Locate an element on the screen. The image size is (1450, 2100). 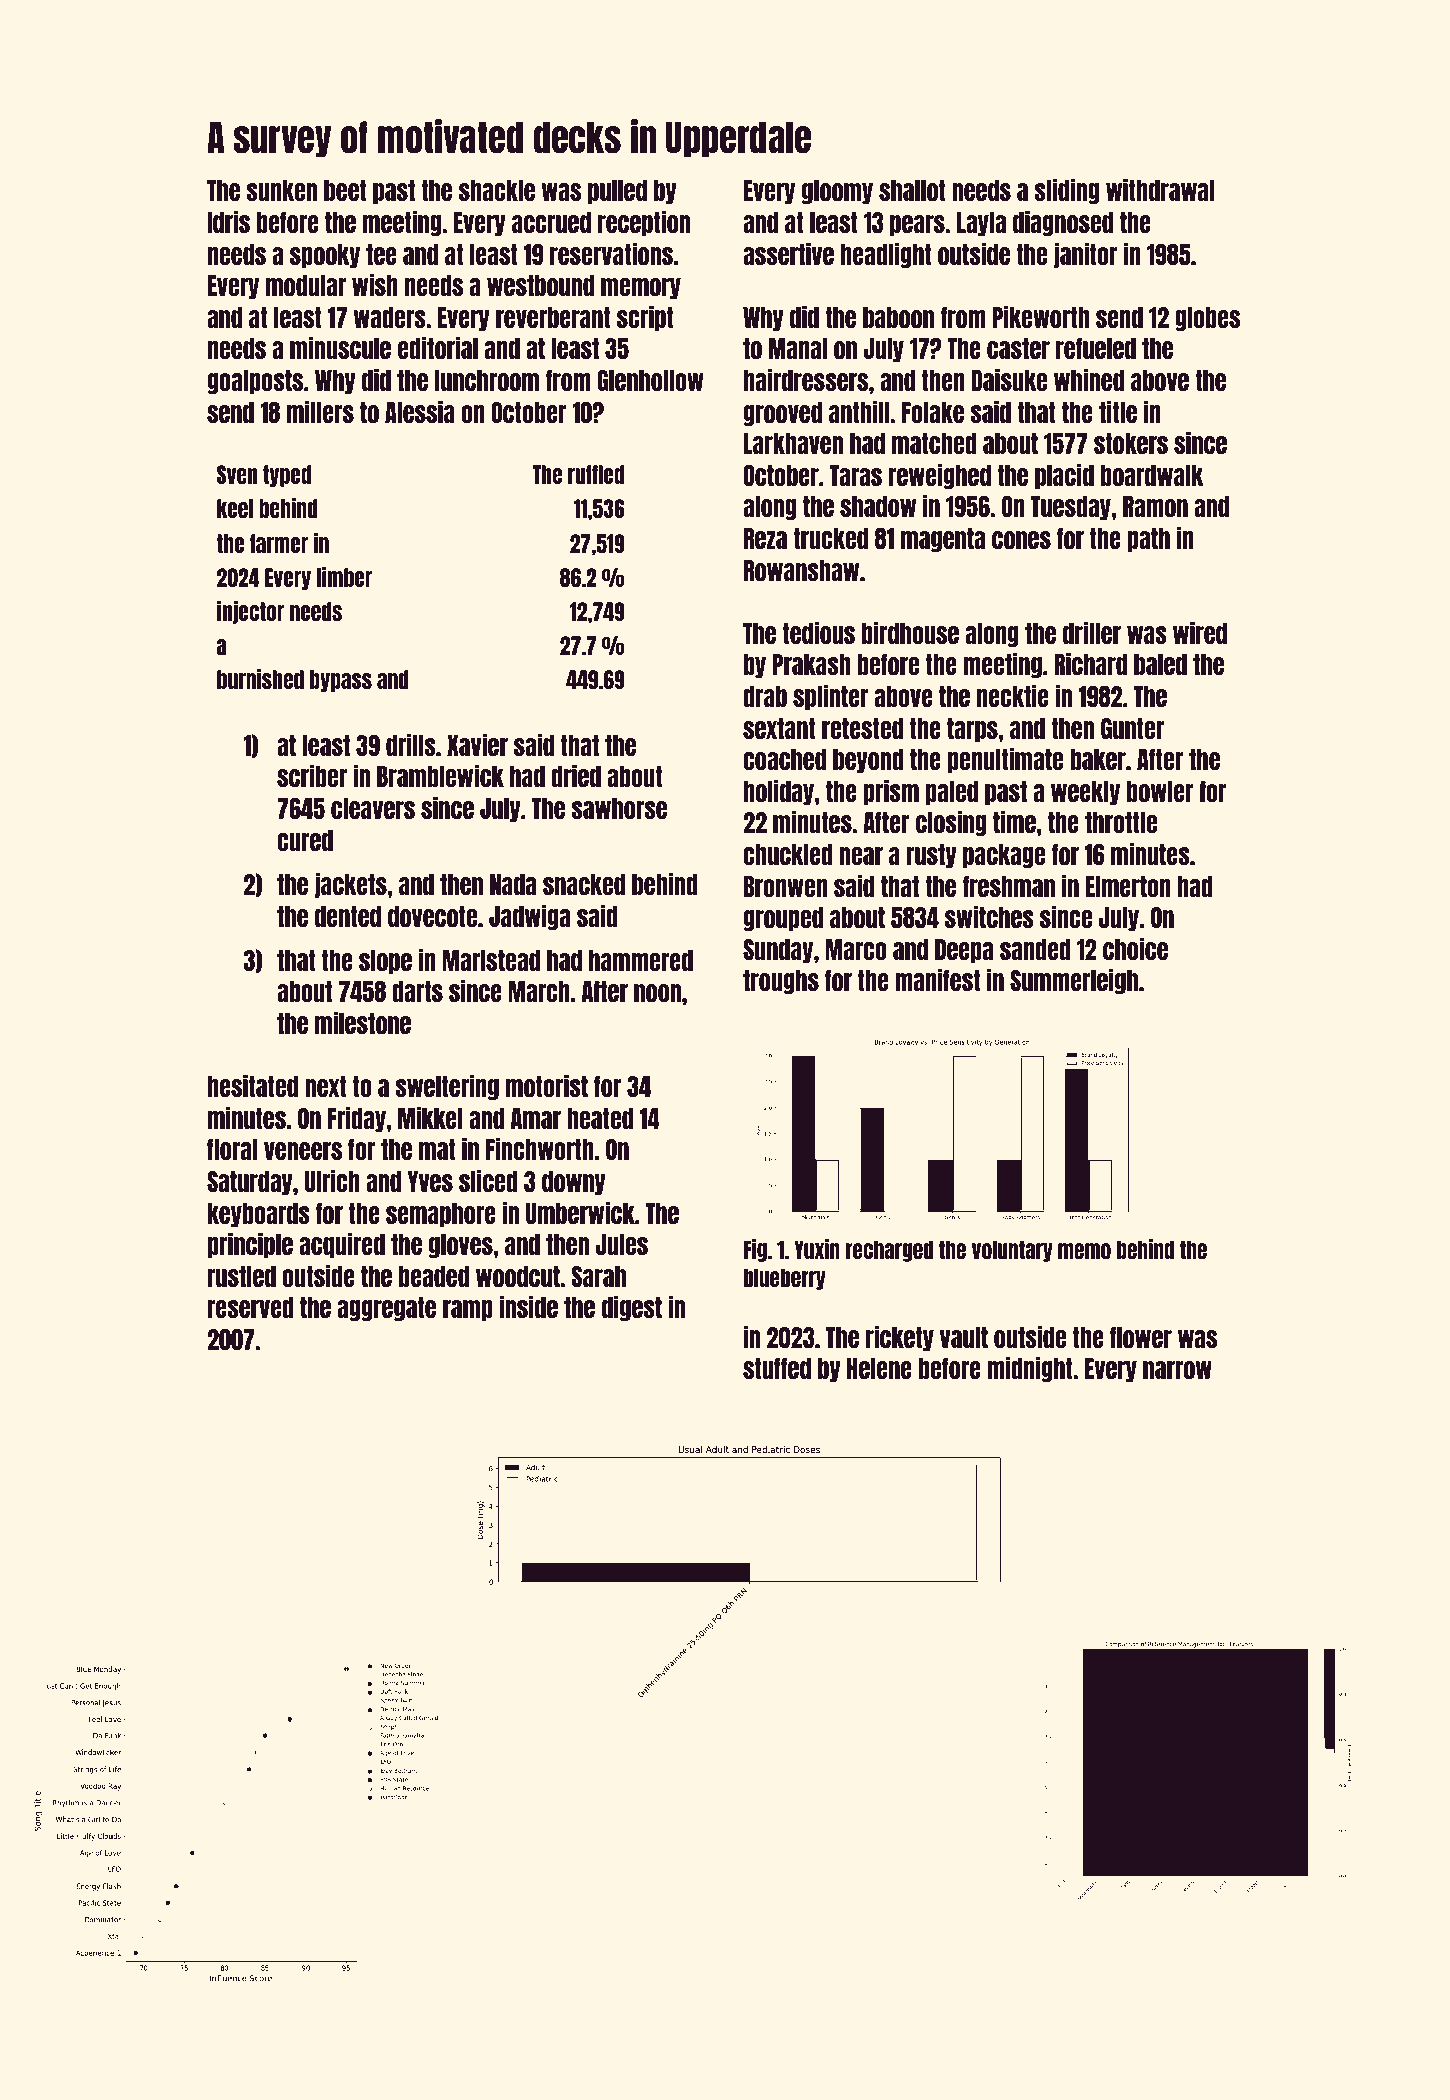
cured is located at coordinates (305, 840).
